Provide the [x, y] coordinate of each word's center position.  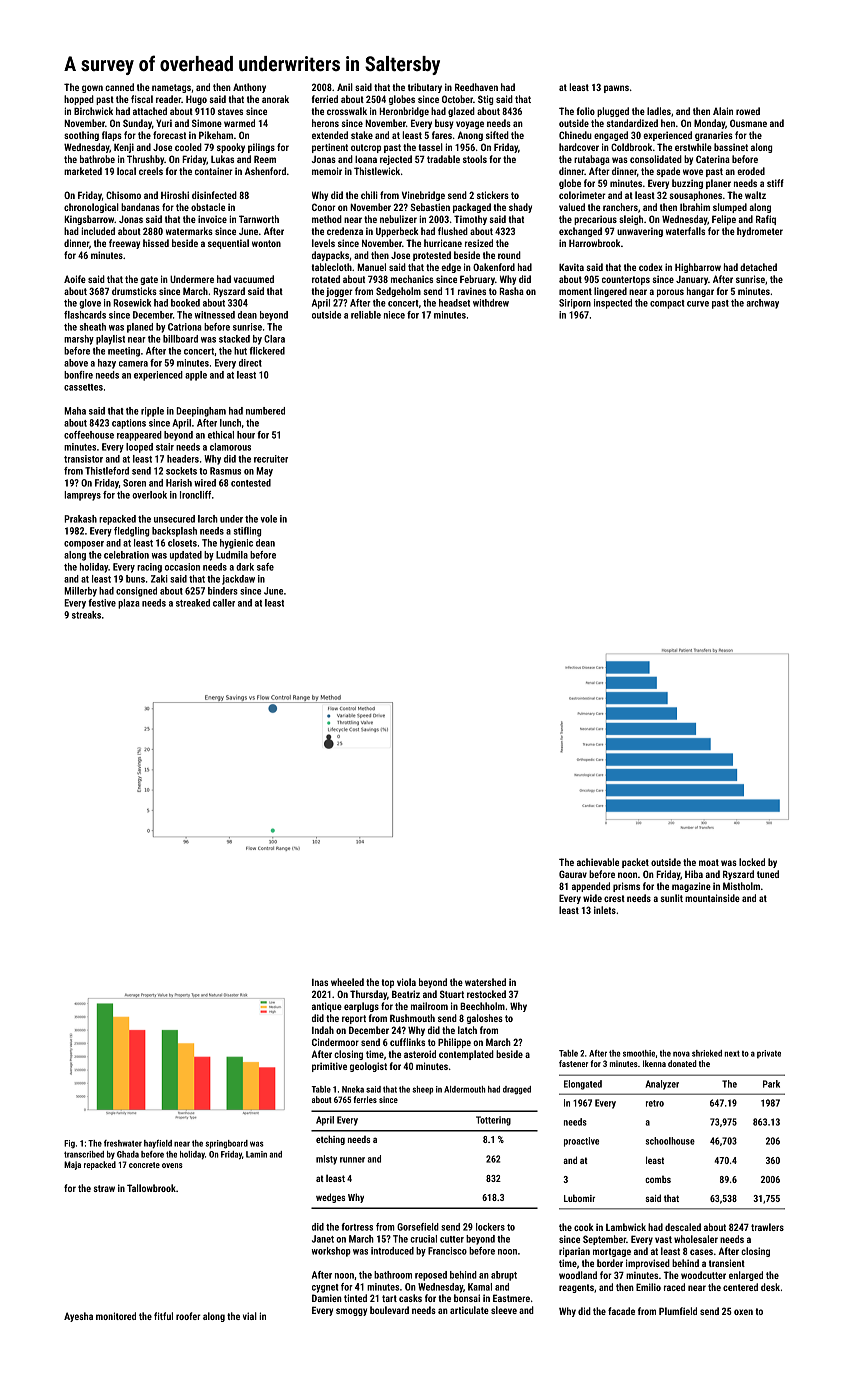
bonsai [467, 1298]
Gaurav [573, 874]
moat [709, 862]
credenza [345, 231]
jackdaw [238, 580]
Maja [72, 1165]
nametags [171, 88]
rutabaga [592, 160]
